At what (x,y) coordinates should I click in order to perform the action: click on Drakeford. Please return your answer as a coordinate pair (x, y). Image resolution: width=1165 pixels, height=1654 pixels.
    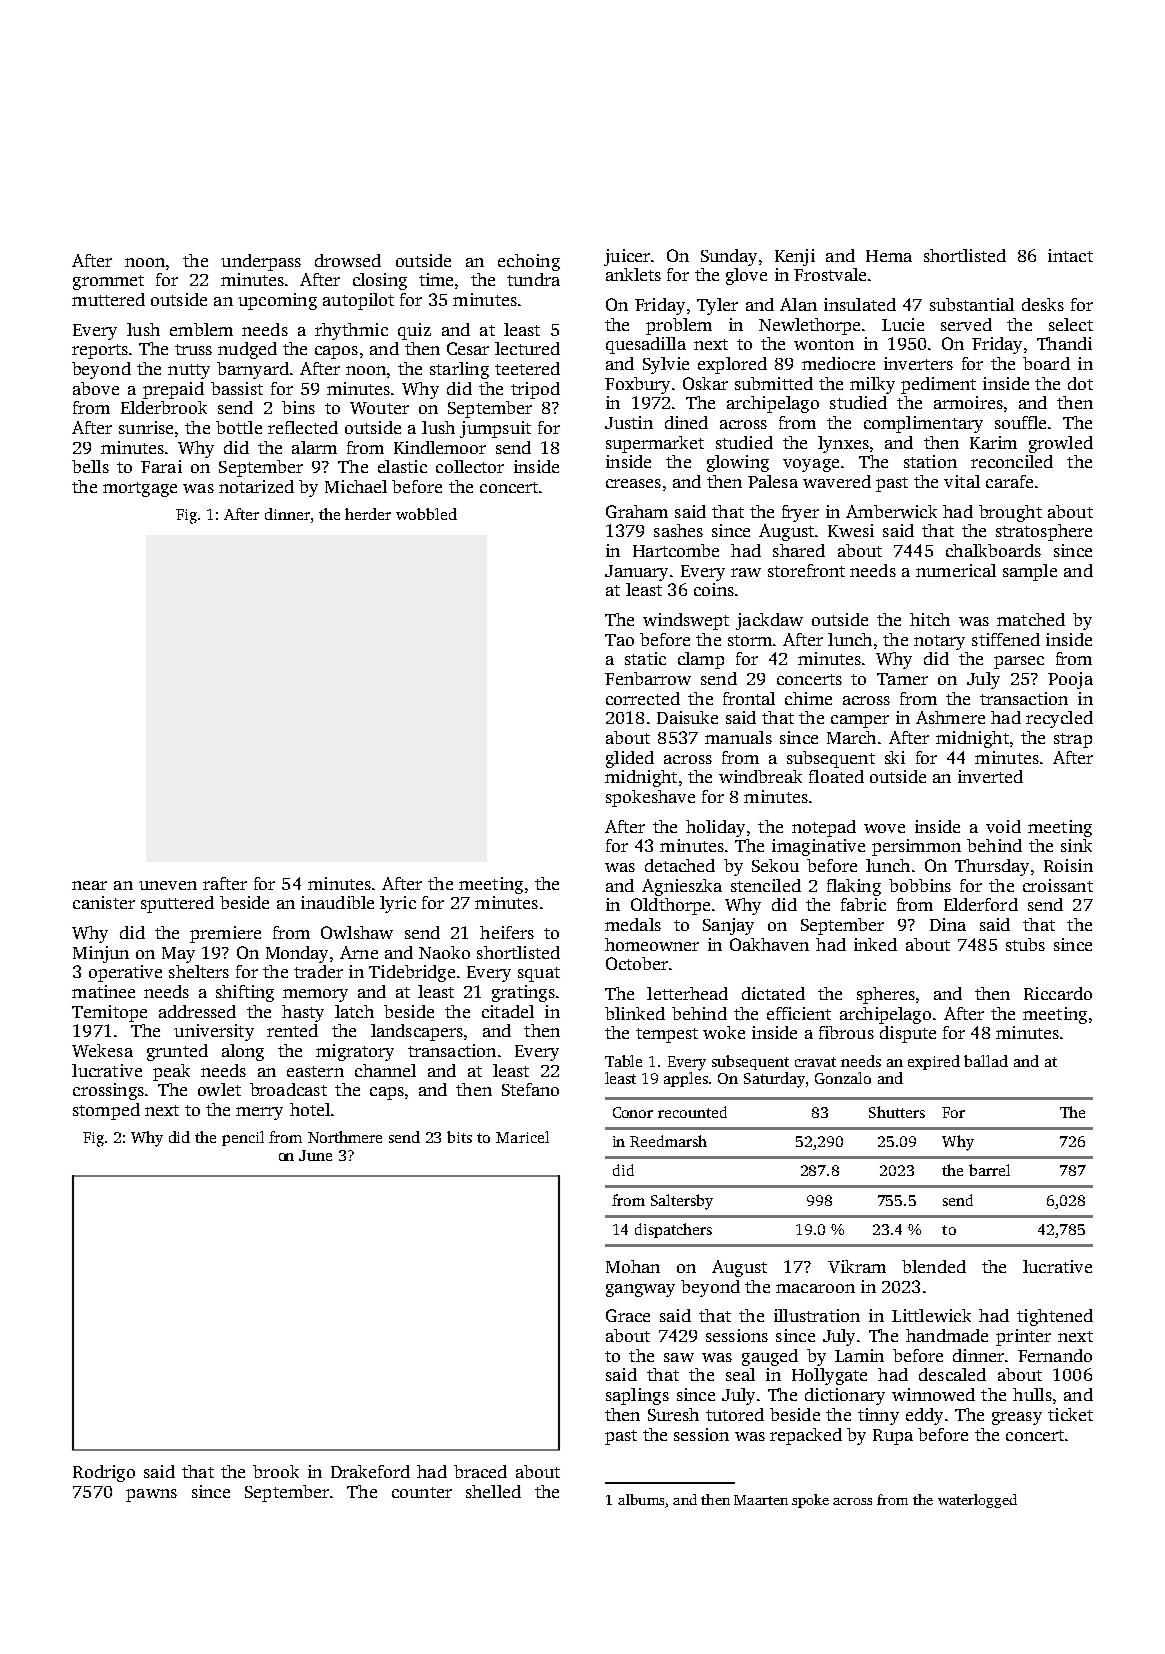
    Looking at the image, I should click on (370, 1471).
